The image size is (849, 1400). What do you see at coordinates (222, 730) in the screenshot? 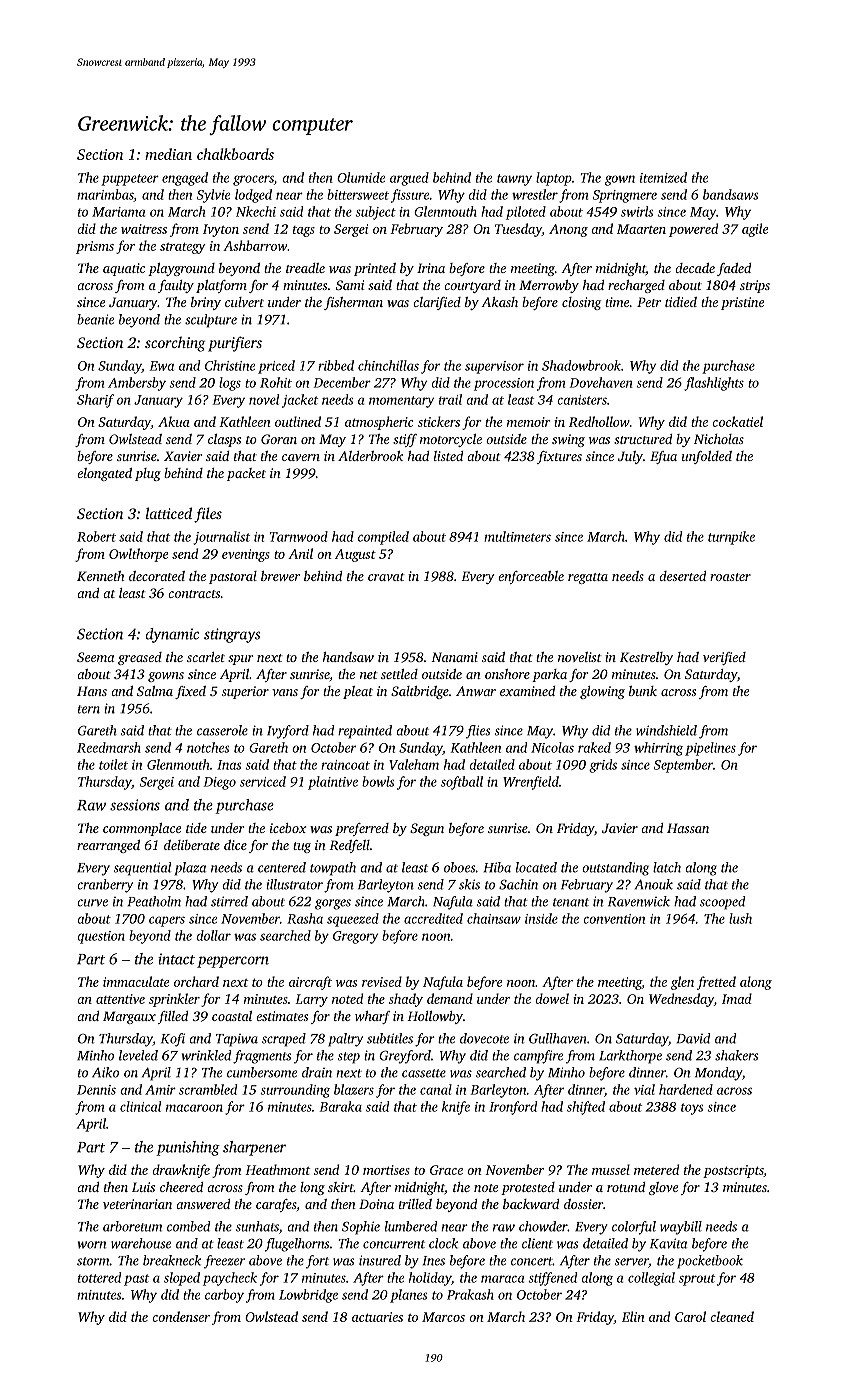
I see `casserole` at bounding box center [222, 730].
